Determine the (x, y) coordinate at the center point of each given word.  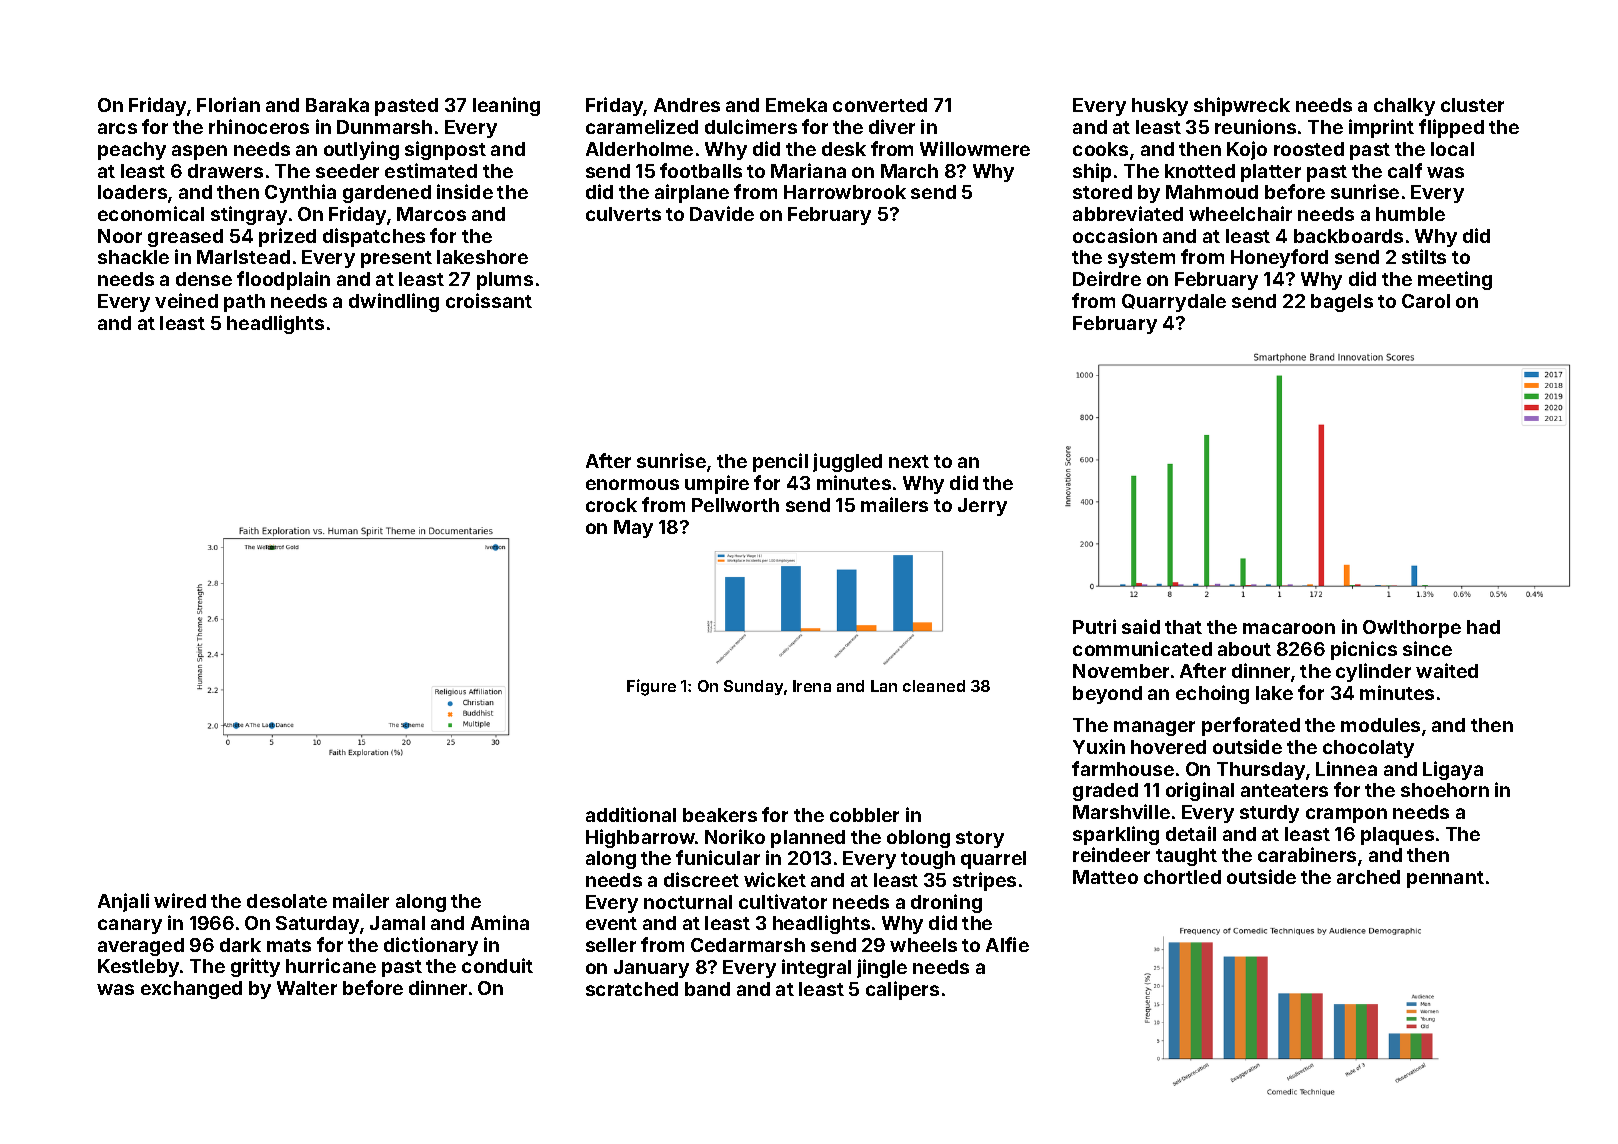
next (909, 461)
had (1483, 627)
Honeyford (1279, 258)
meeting (1455, 280)
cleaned (934, 686)
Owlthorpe (1412, 629)
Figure (651, 687)
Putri (1094, 626)
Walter (307, 988)
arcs (117, 128)
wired (180, 900)
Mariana (808, 170)
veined (186, 300)
